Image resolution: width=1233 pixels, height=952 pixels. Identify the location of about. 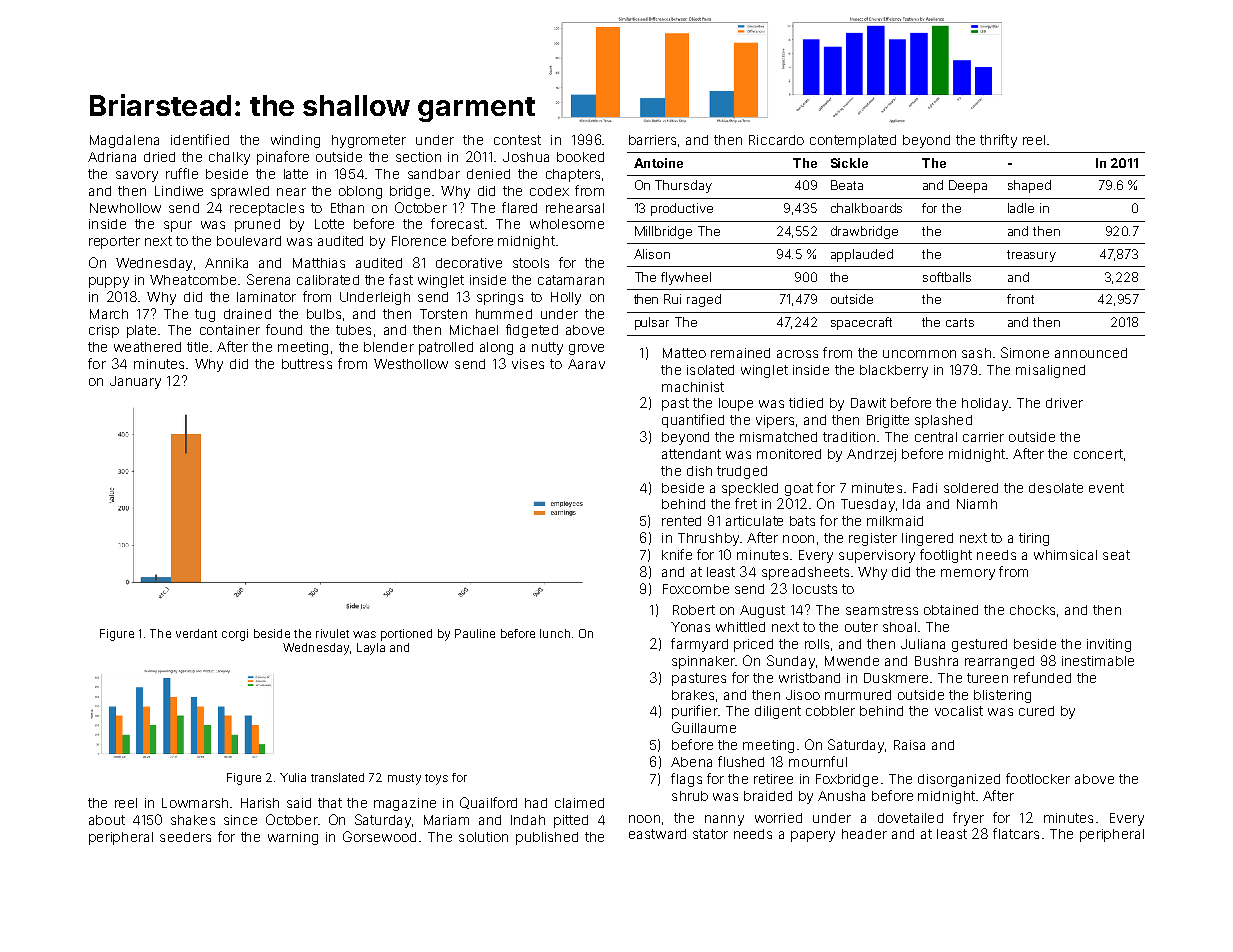
(107, 820).
